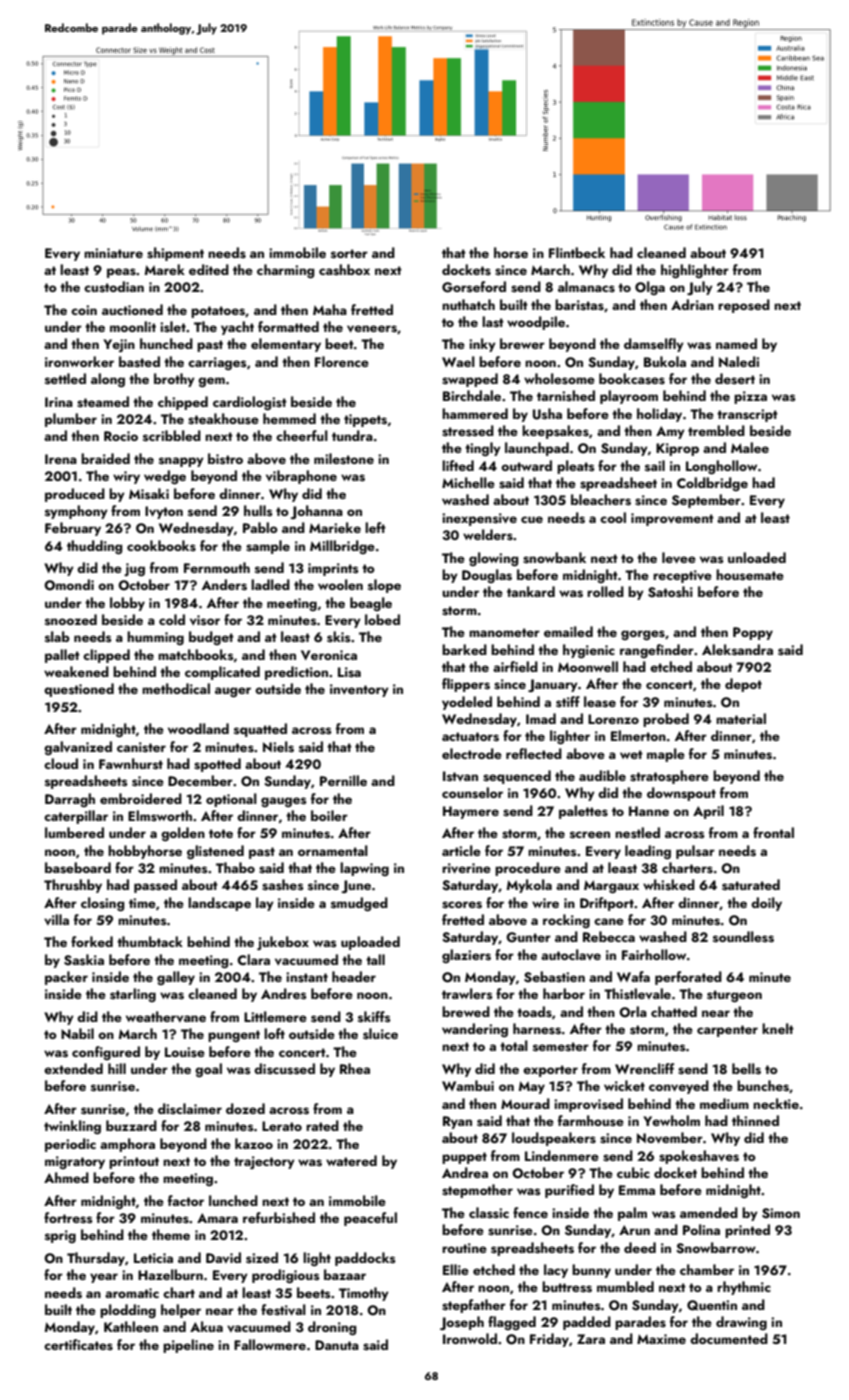  I want to click on optional, so click(231, 800).
